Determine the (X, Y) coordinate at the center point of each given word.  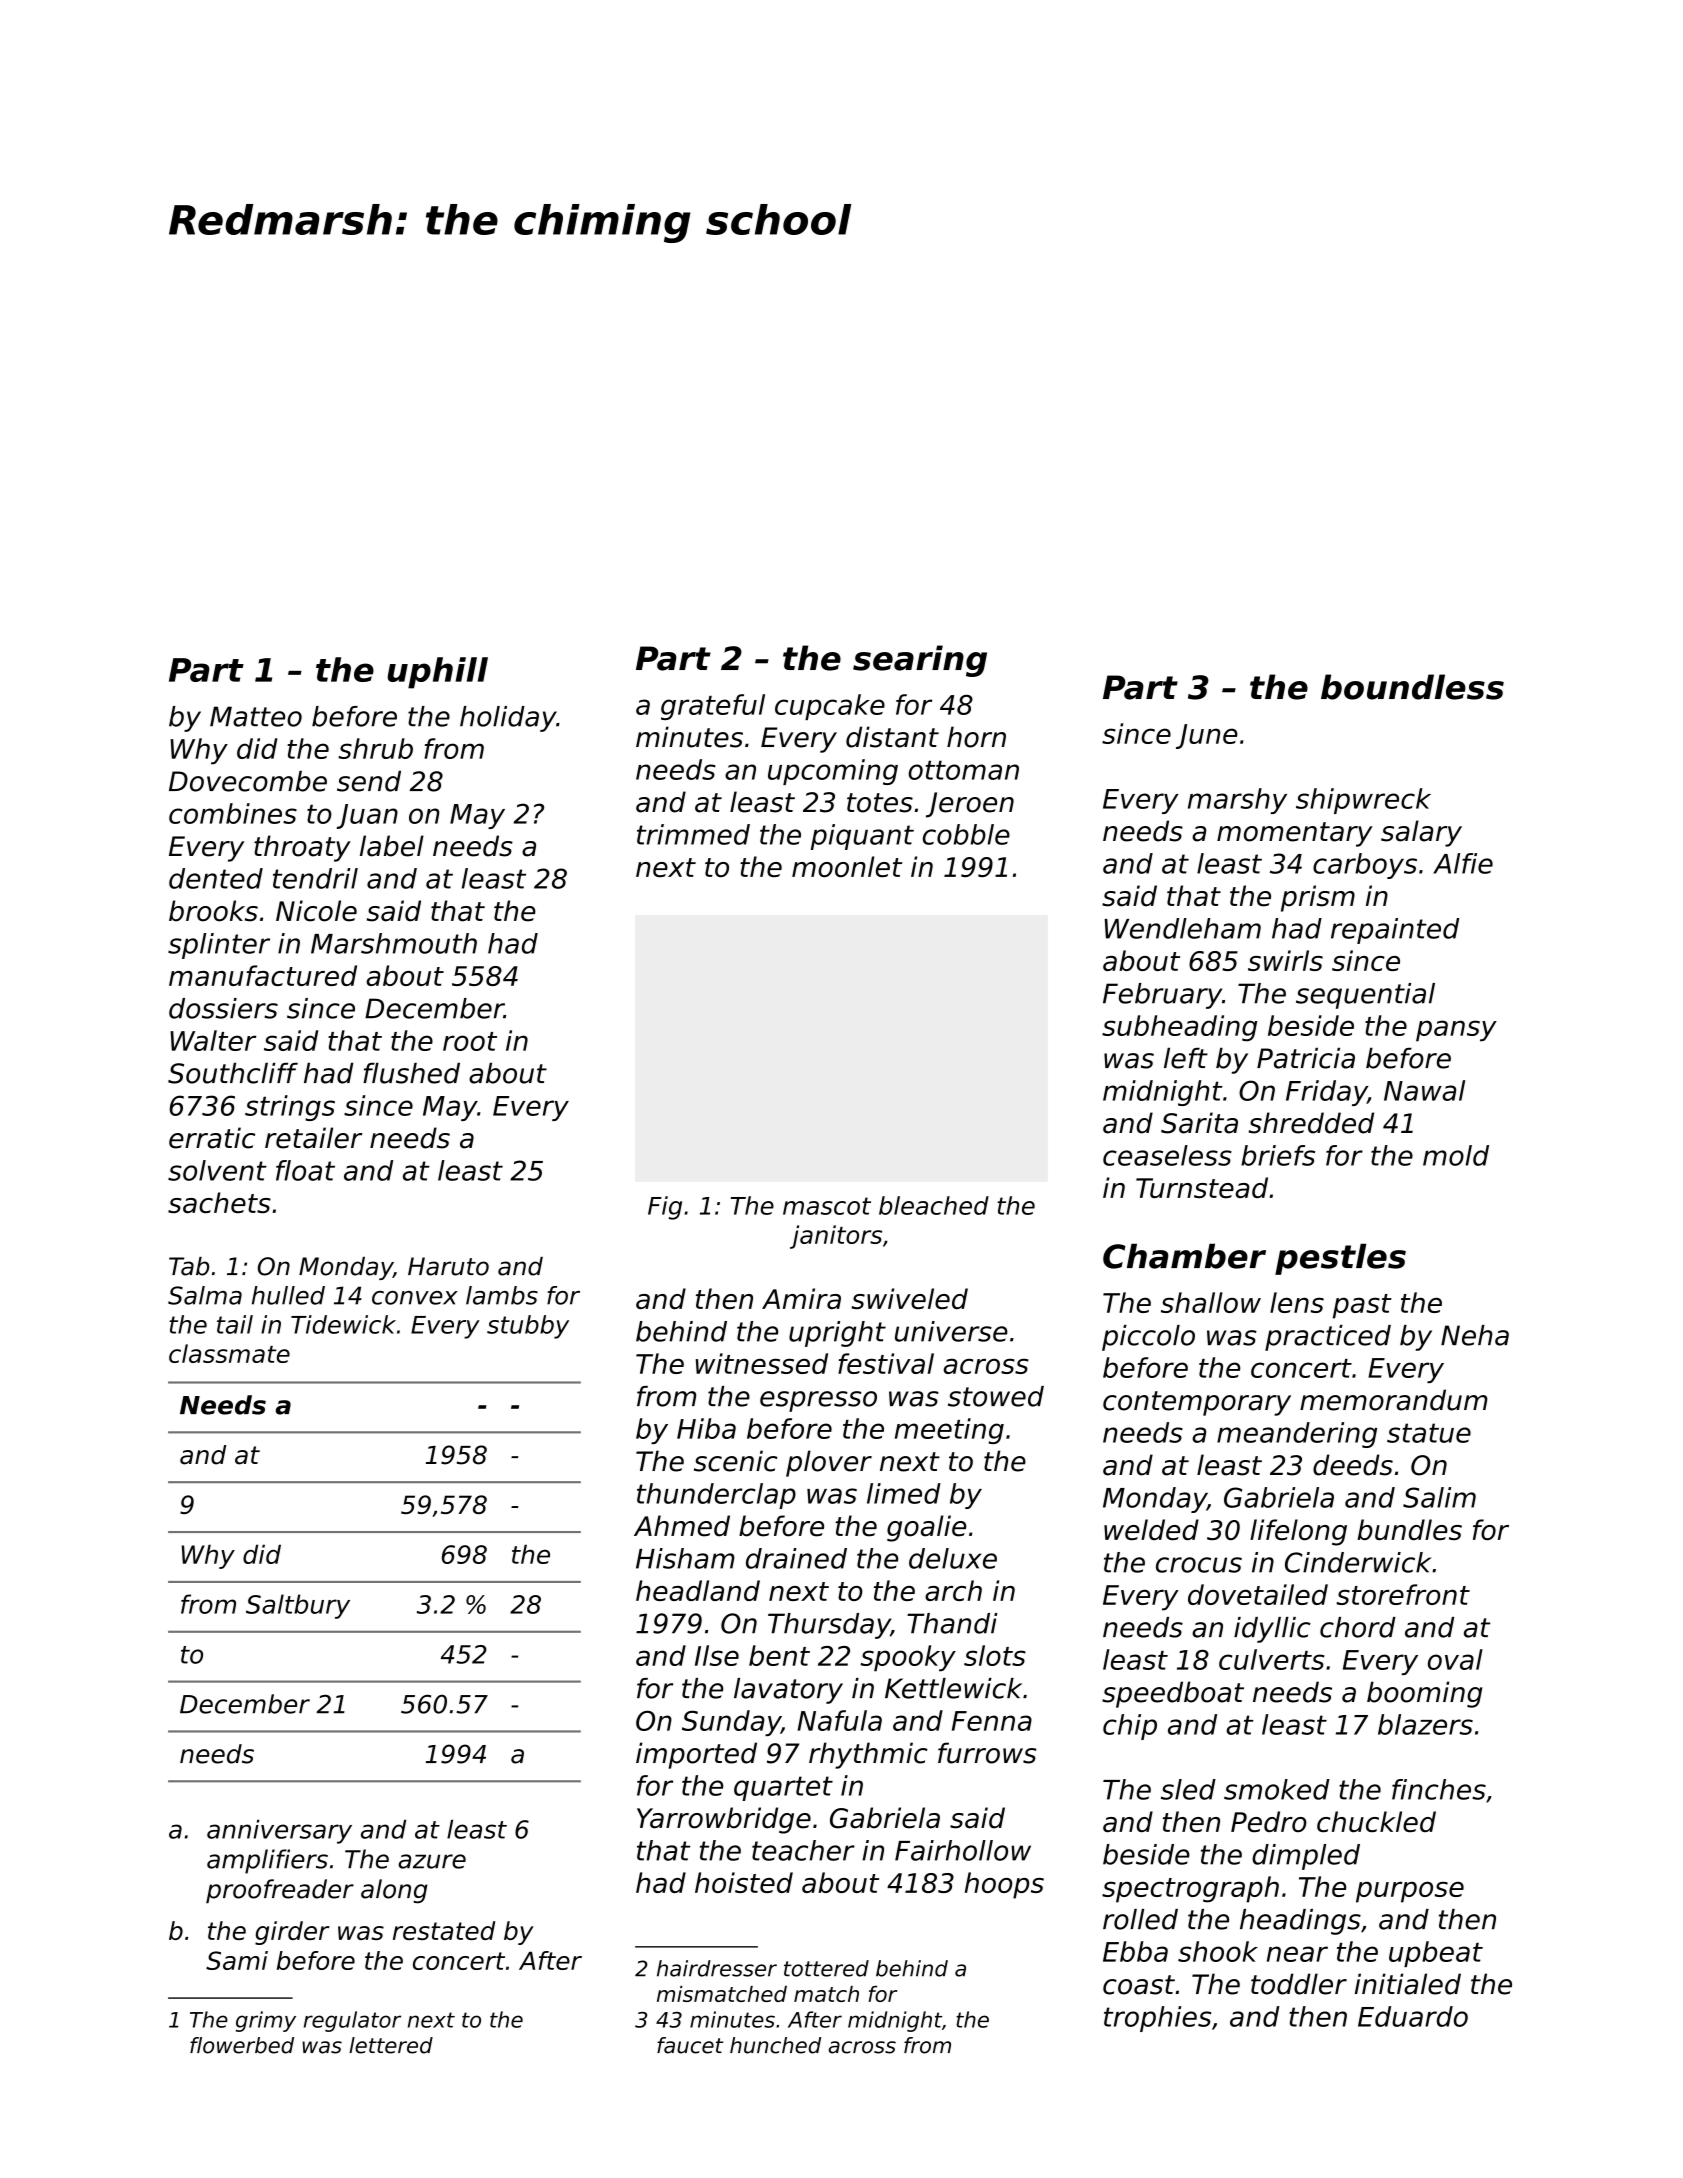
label (392, 846)
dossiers (223, 1008)
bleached (934, 1205)
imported (696, 1755)
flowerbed (242, 2045)
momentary (1295, 834)
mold (1456, 1155)
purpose (1410, 1892)
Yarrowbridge (724, 1820)
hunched (775, 2045)
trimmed (693, 834)
